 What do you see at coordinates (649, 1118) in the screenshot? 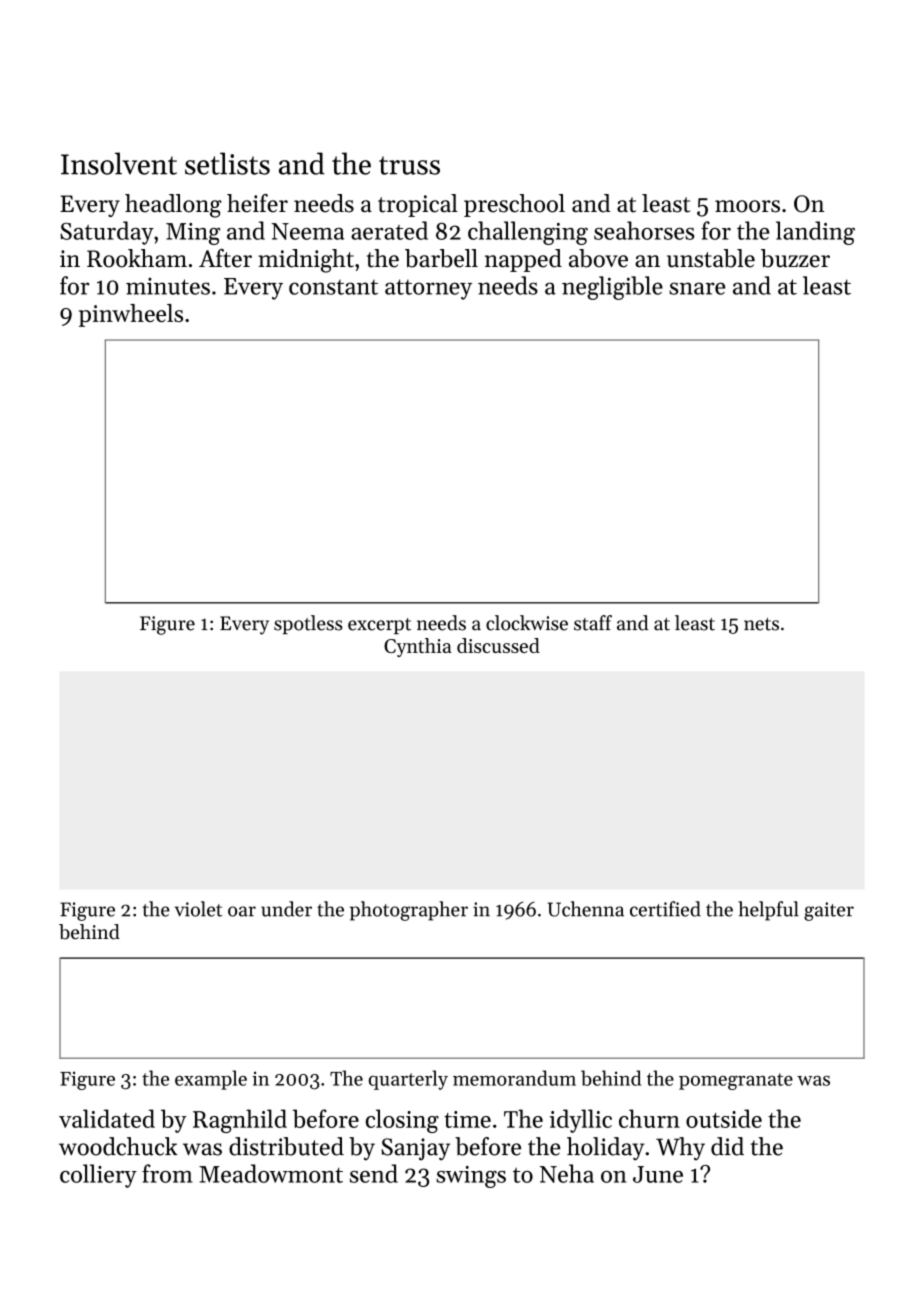
I see `churn` at bounding box center [649, 1118].
